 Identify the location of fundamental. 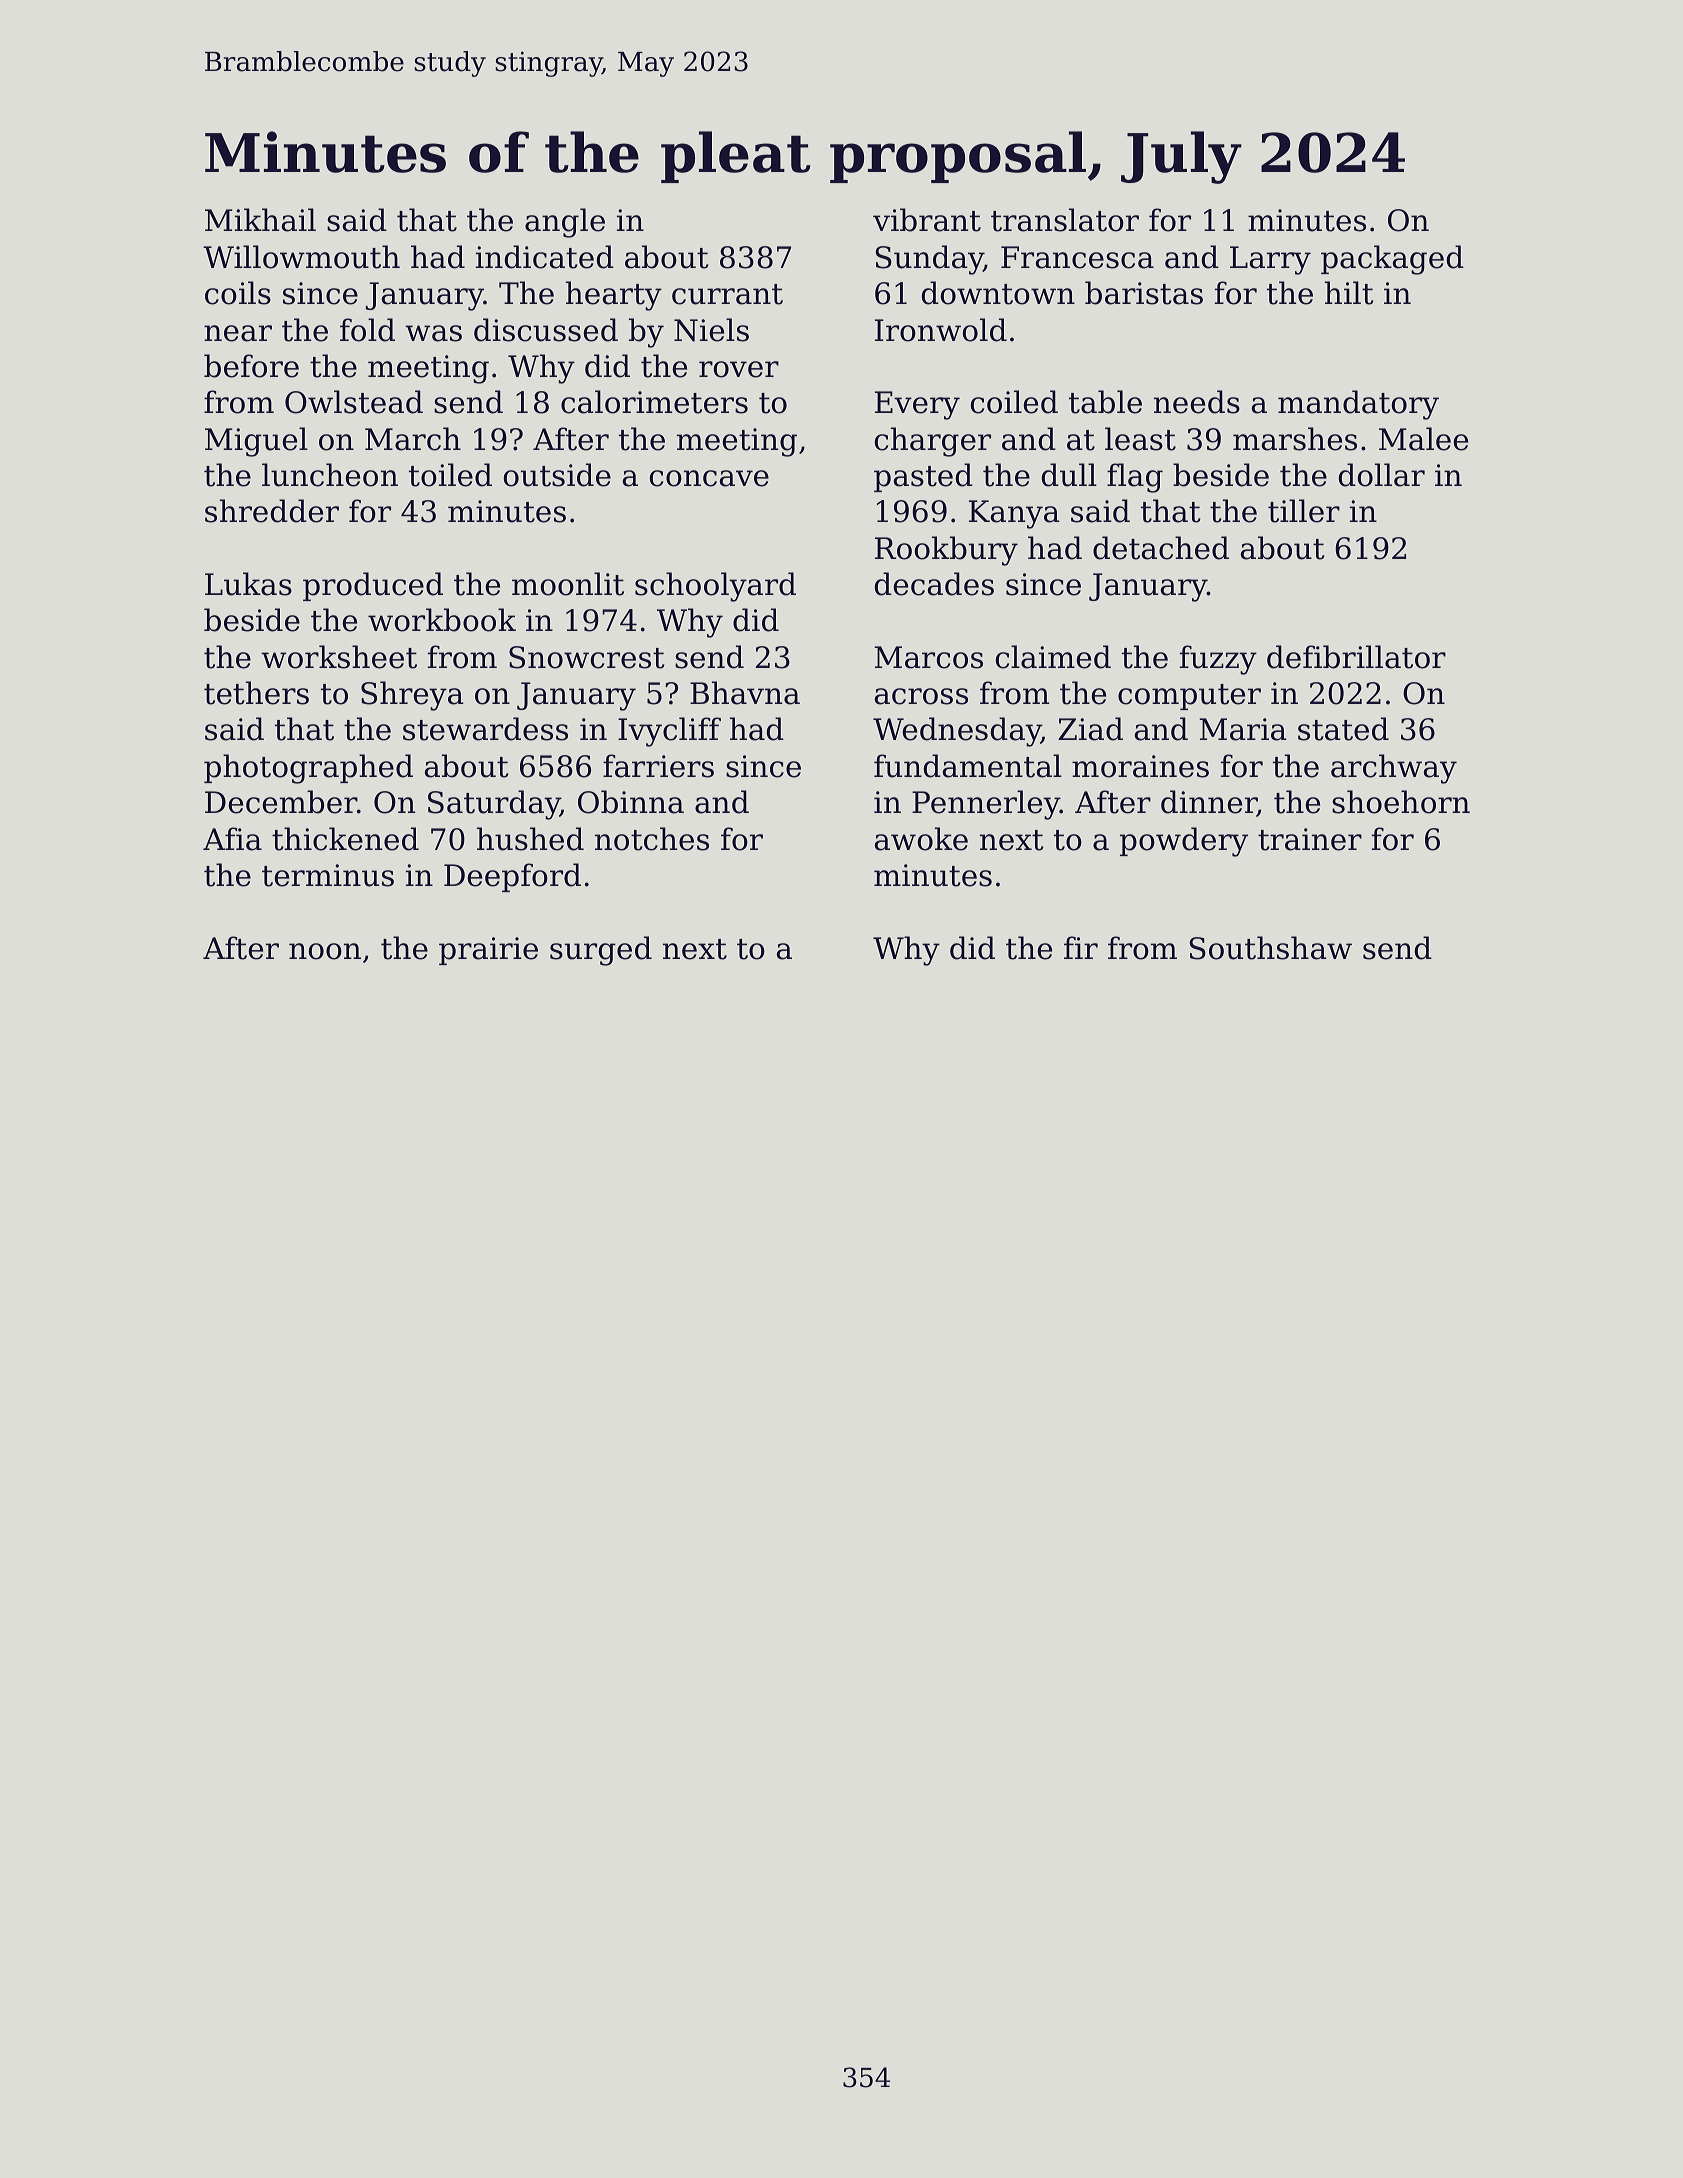
(968, 766).
